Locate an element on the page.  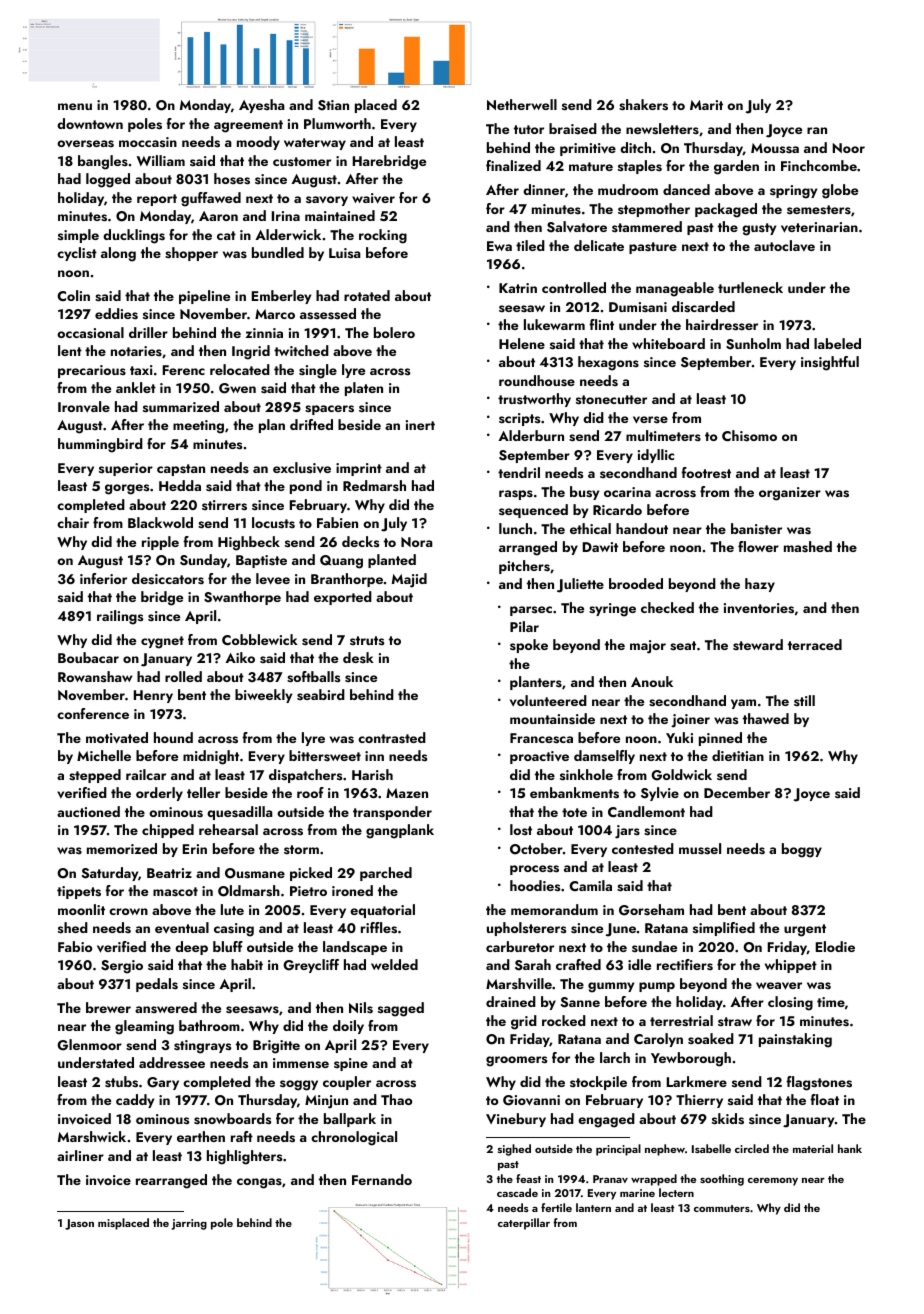
contrasted is located at coordinates (392, 738).
